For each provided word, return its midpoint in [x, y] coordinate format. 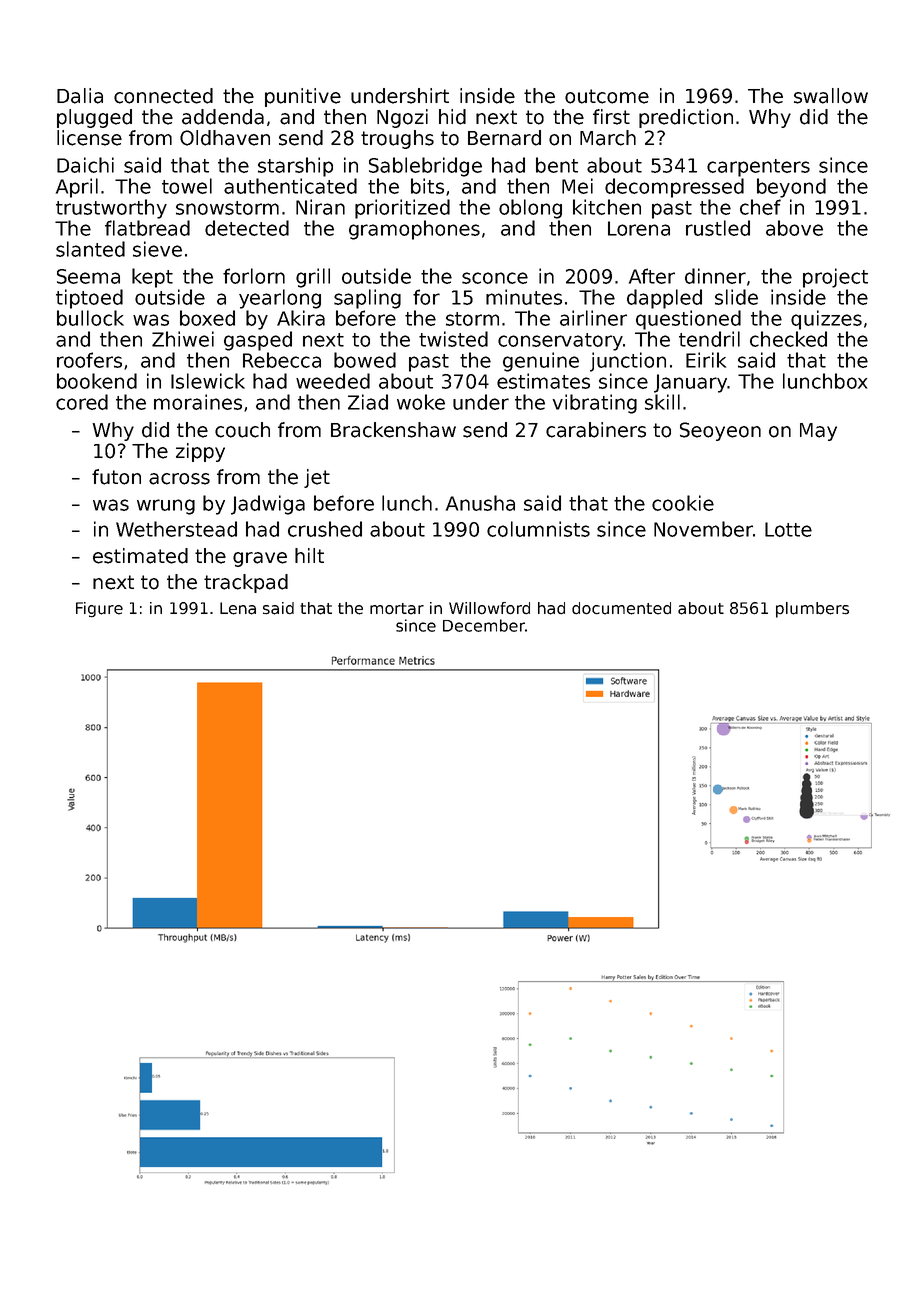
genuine [541, 362]
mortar [397, 609]
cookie [683, 503]
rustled [718, 228]
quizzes [826, 320]
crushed [325, 529]
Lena [238, 608]
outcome [607, 96]
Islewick [208, 381]
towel [187, 186]
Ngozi [402, 118]
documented [621, 608]
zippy [200, 452]
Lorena [639, 228]
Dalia [80, 96]
